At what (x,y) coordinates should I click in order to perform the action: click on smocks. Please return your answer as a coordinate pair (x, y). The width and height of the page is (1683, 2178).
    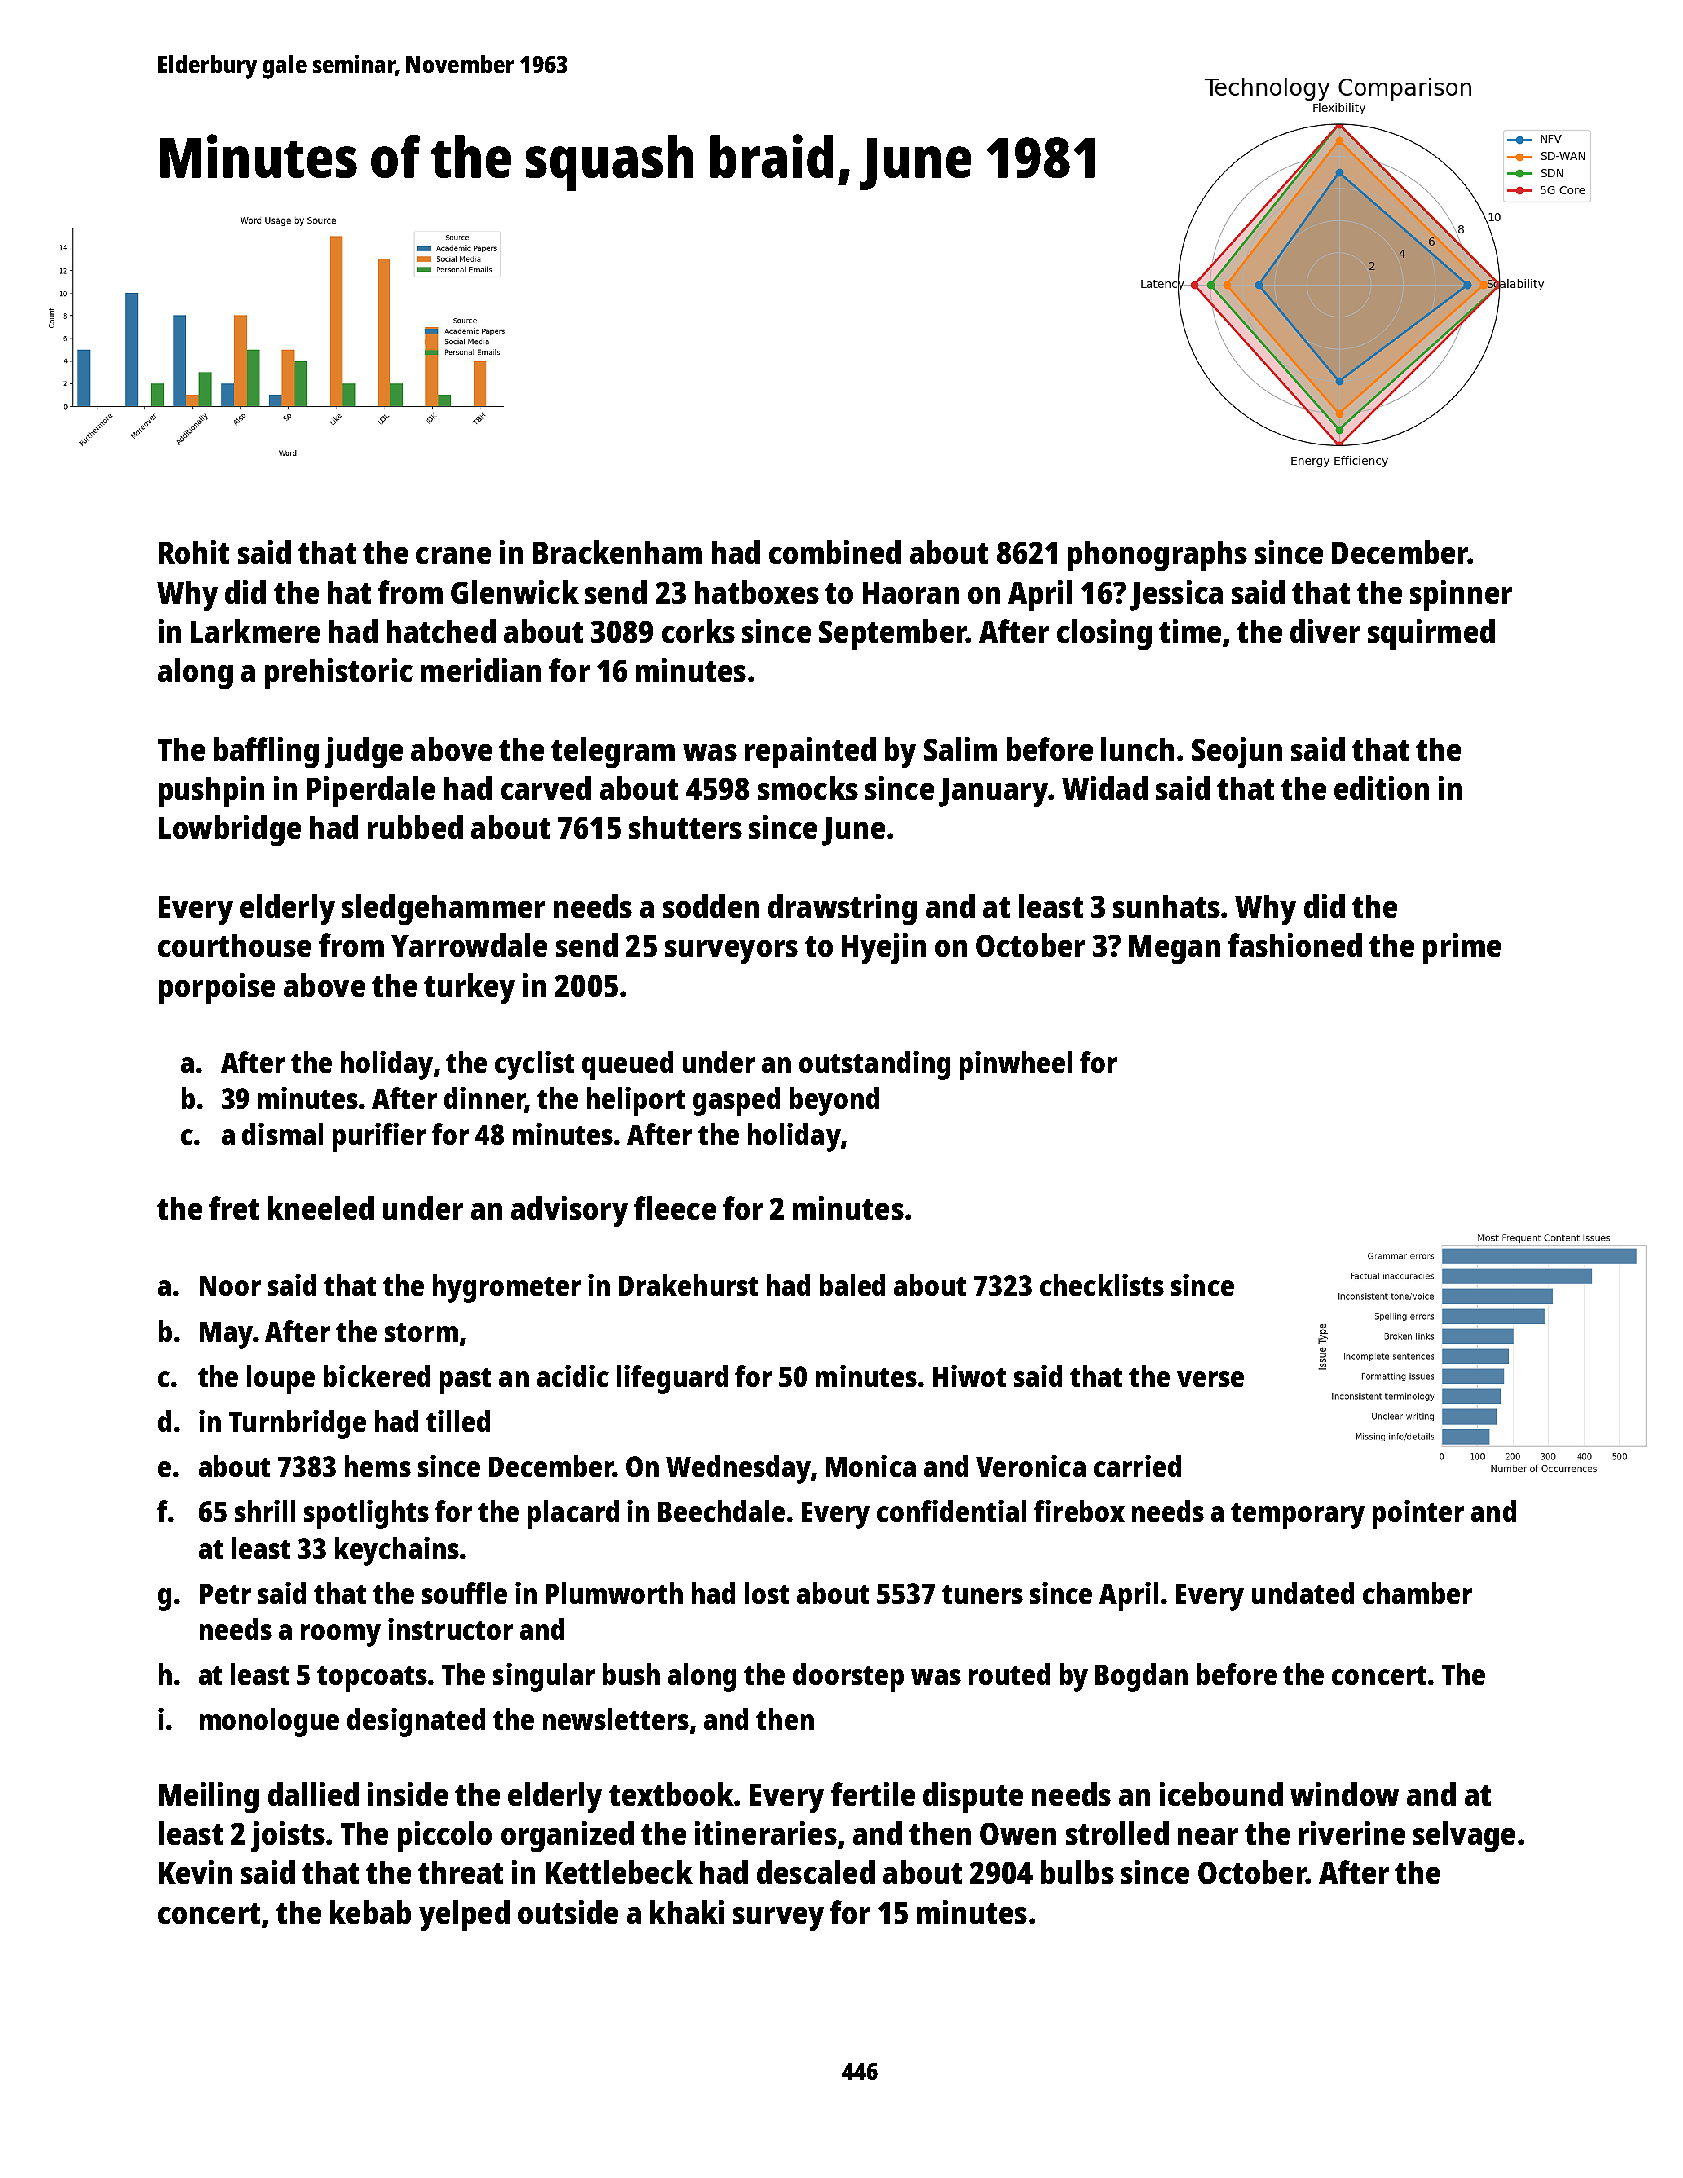
    Looking at the image, I should click on (808, 788).
